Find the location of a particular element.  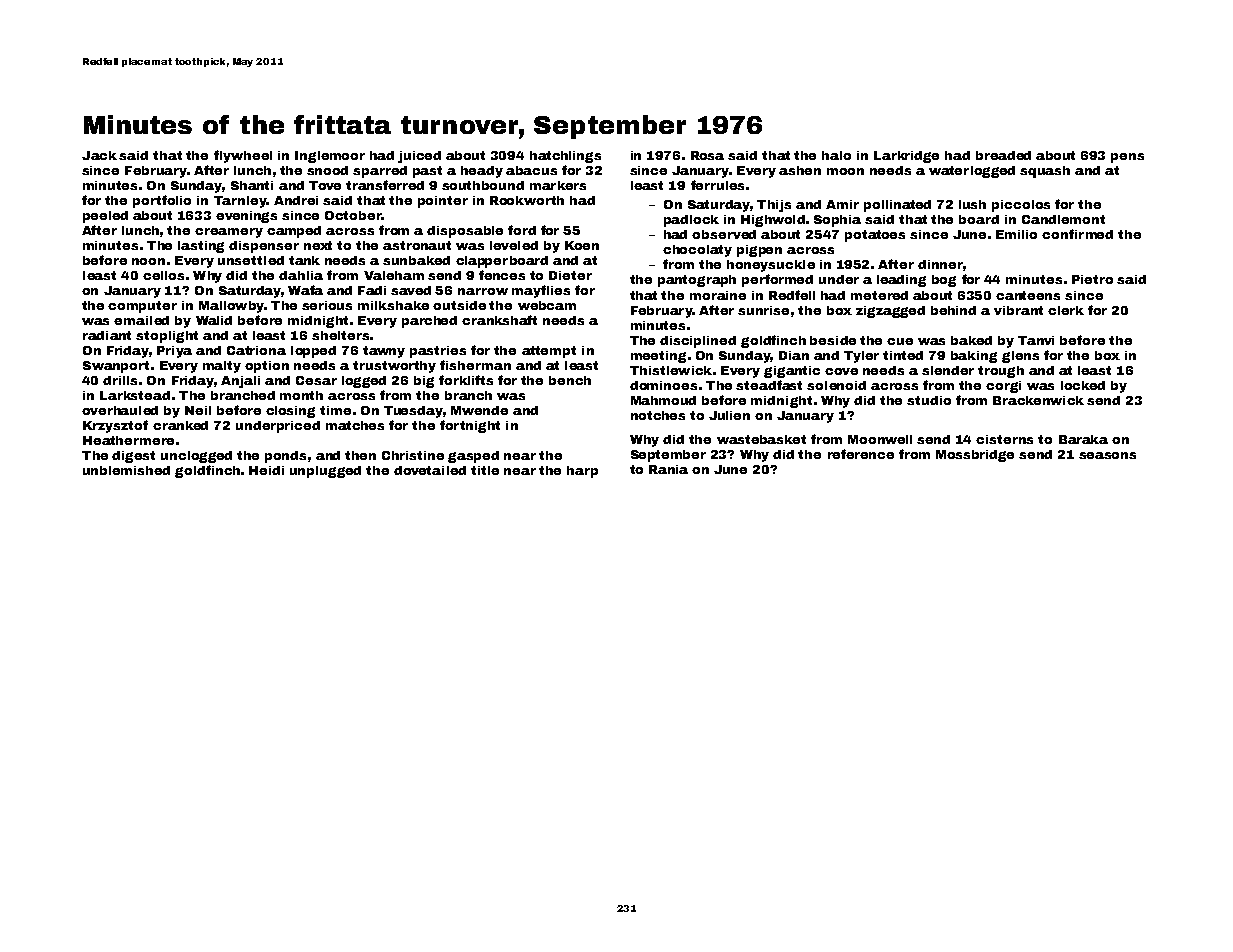

squash is located at coordinates (1045, 172).
